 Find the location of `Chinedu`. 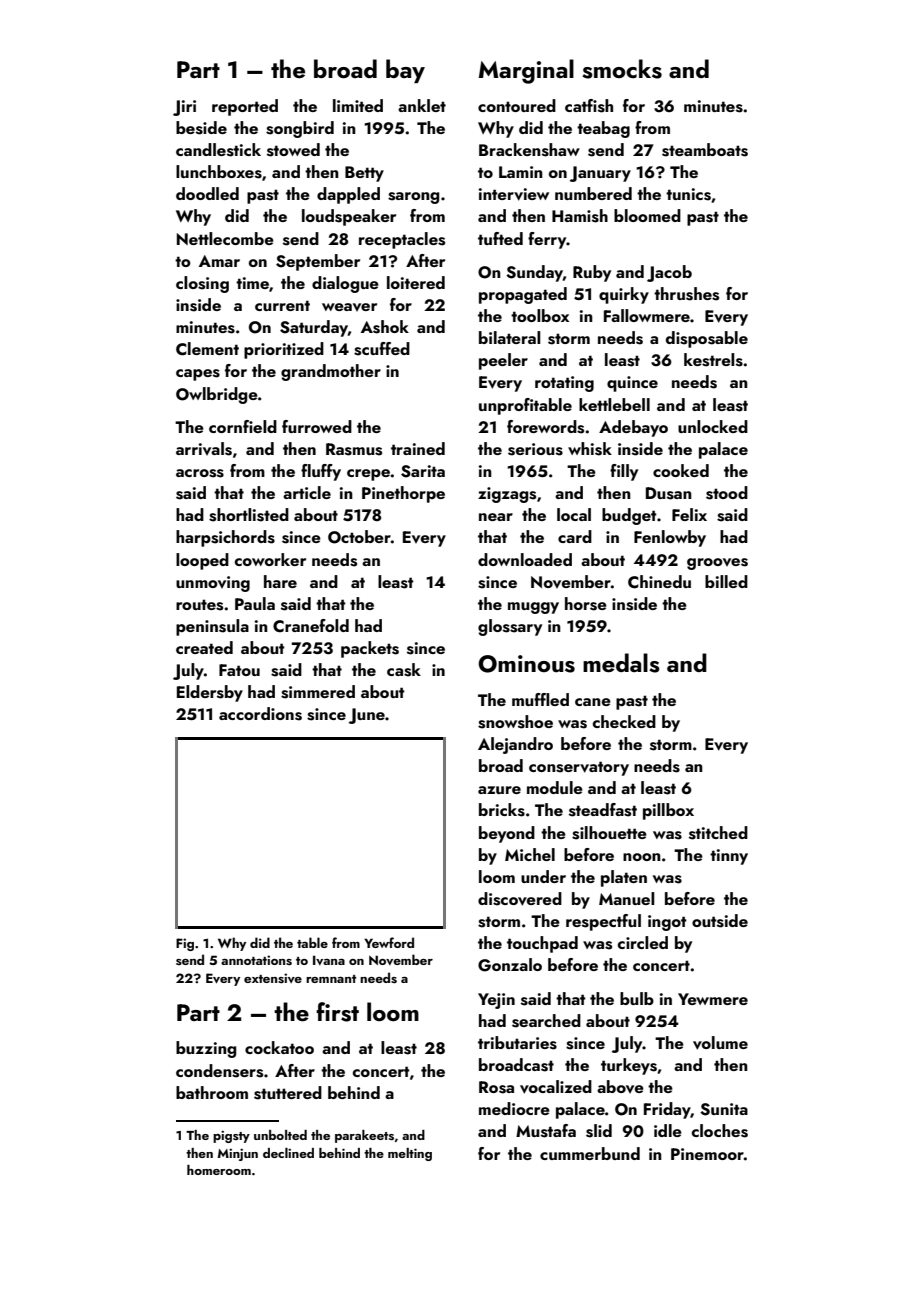

Chinedu is located at coordinates (659, 582).
